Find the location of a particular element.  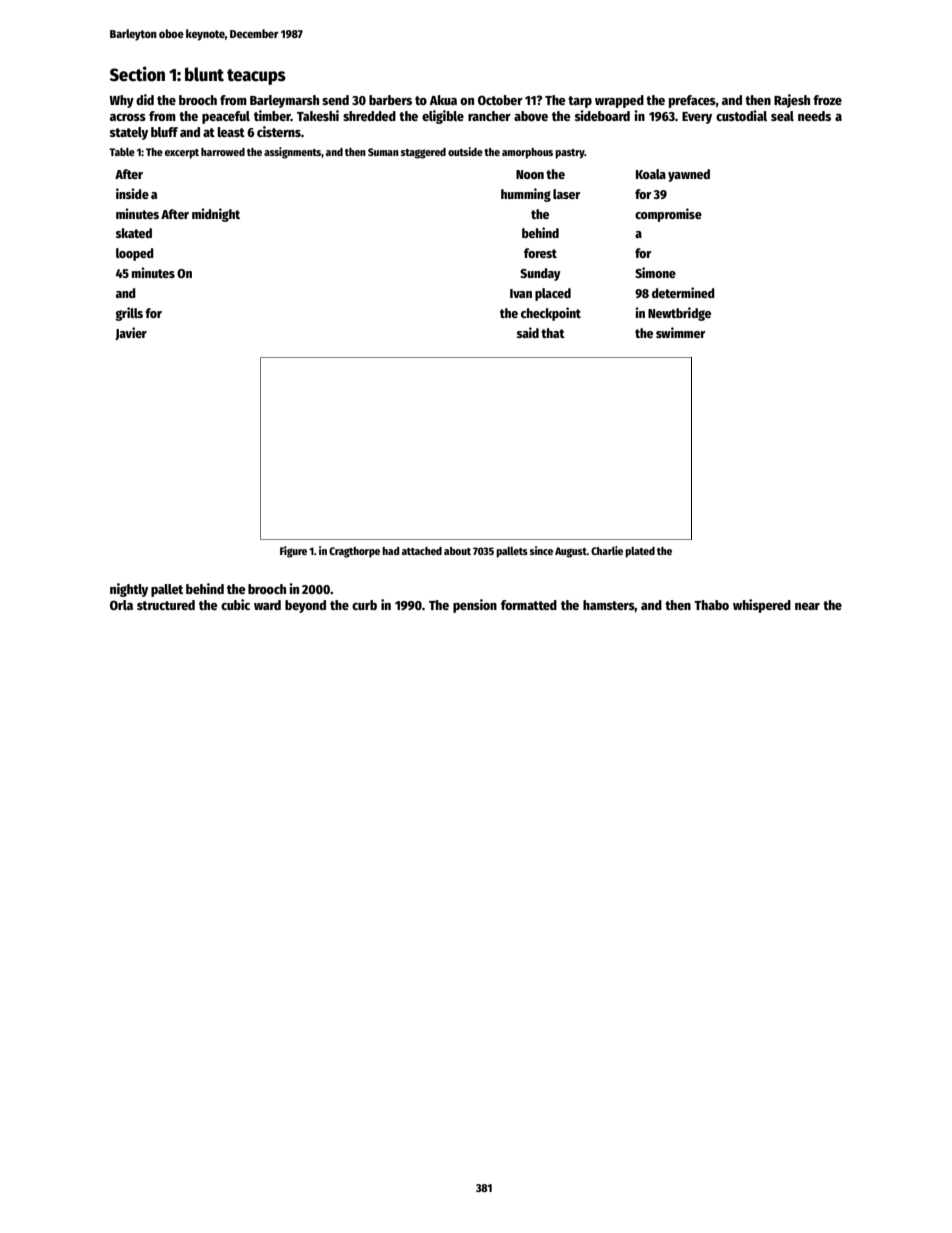

said is located at coordinates (528, 332).
